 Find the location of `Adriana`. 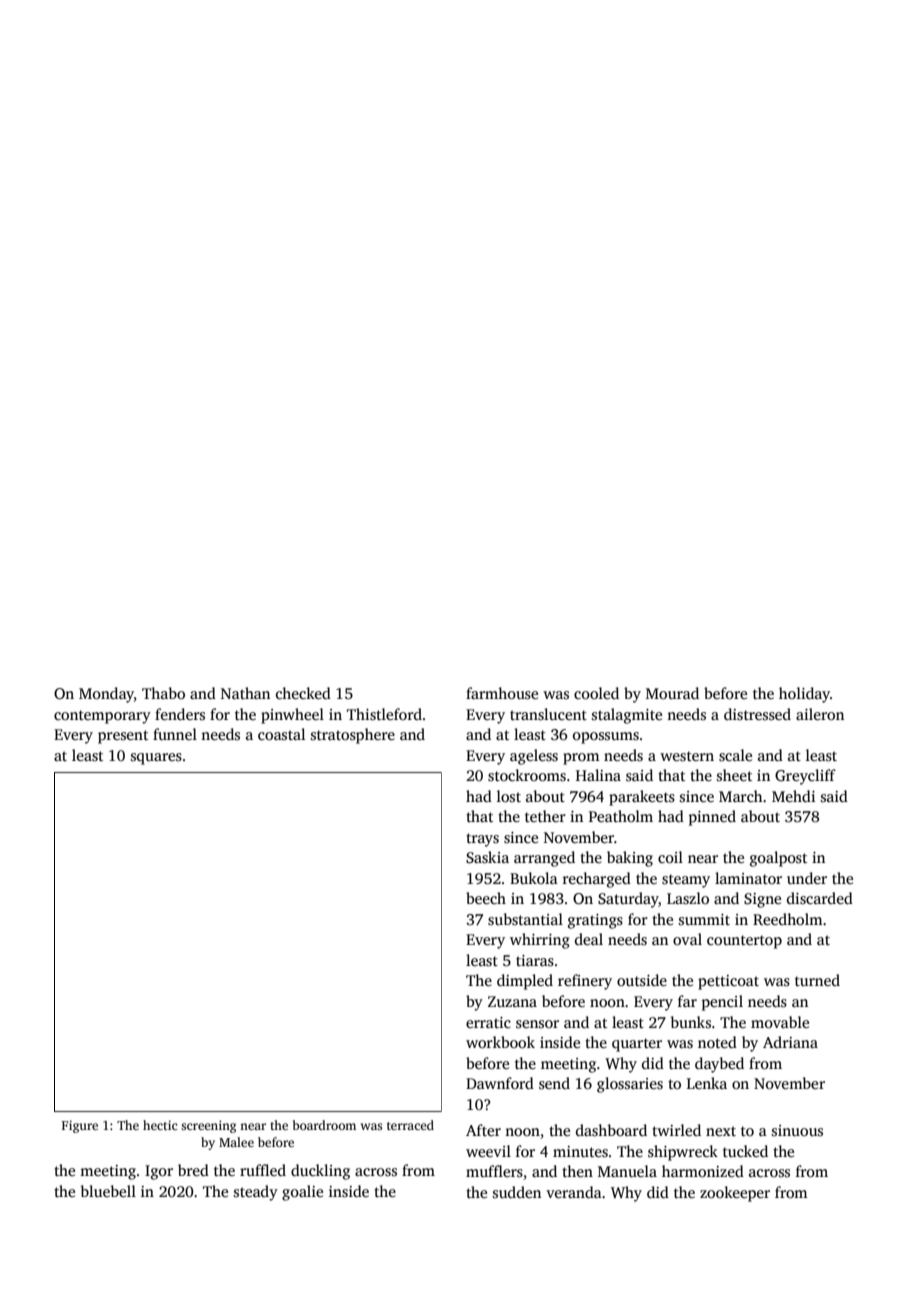

Adriana is located at coordinates (790, 1042).
